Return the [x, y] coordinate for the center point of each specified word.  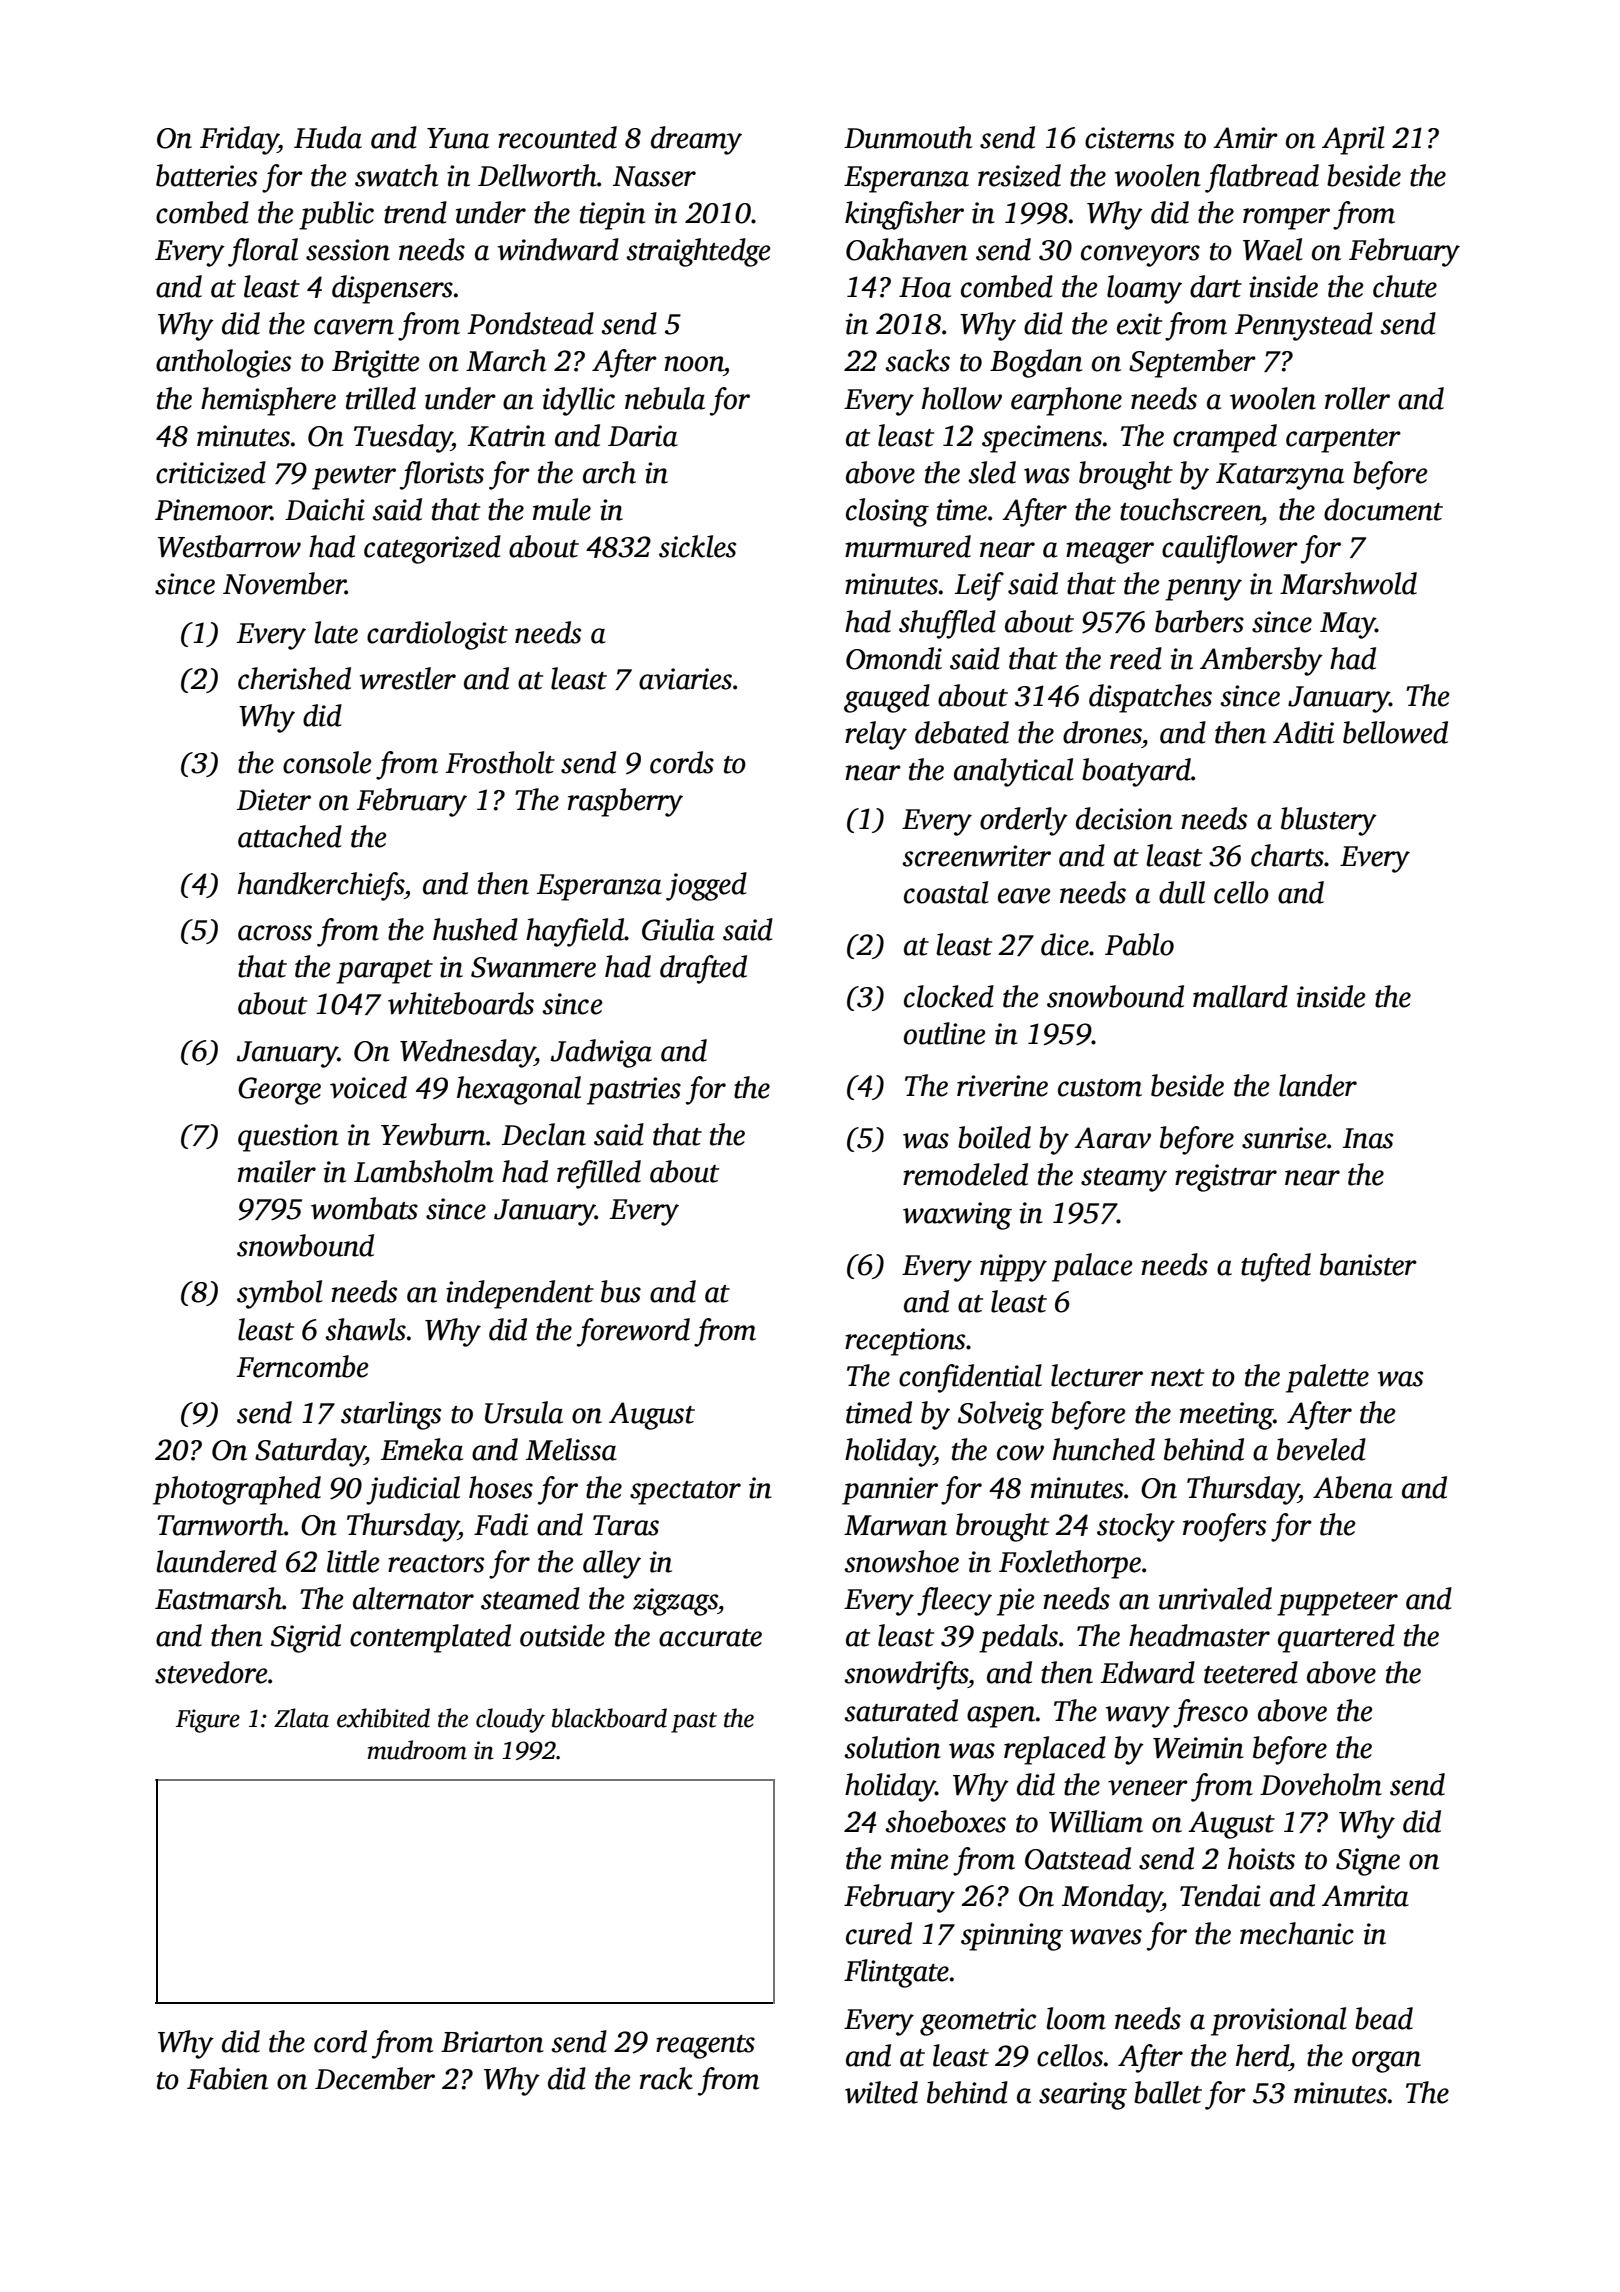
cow [1020, 1453]
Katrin [506, 436]
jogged [706, 886]
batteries [207, 175]
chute [1405, 286]
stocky [1136, 1527]
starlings [391, 1415]
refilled [599, 1174]
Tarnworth [220, 1524]
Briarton [492, 2042]
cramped [1225, 438]
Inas [1368, 1138]
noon [694, 364]
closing [887, 512]
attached [290, 836]
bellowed [1395, 732]
